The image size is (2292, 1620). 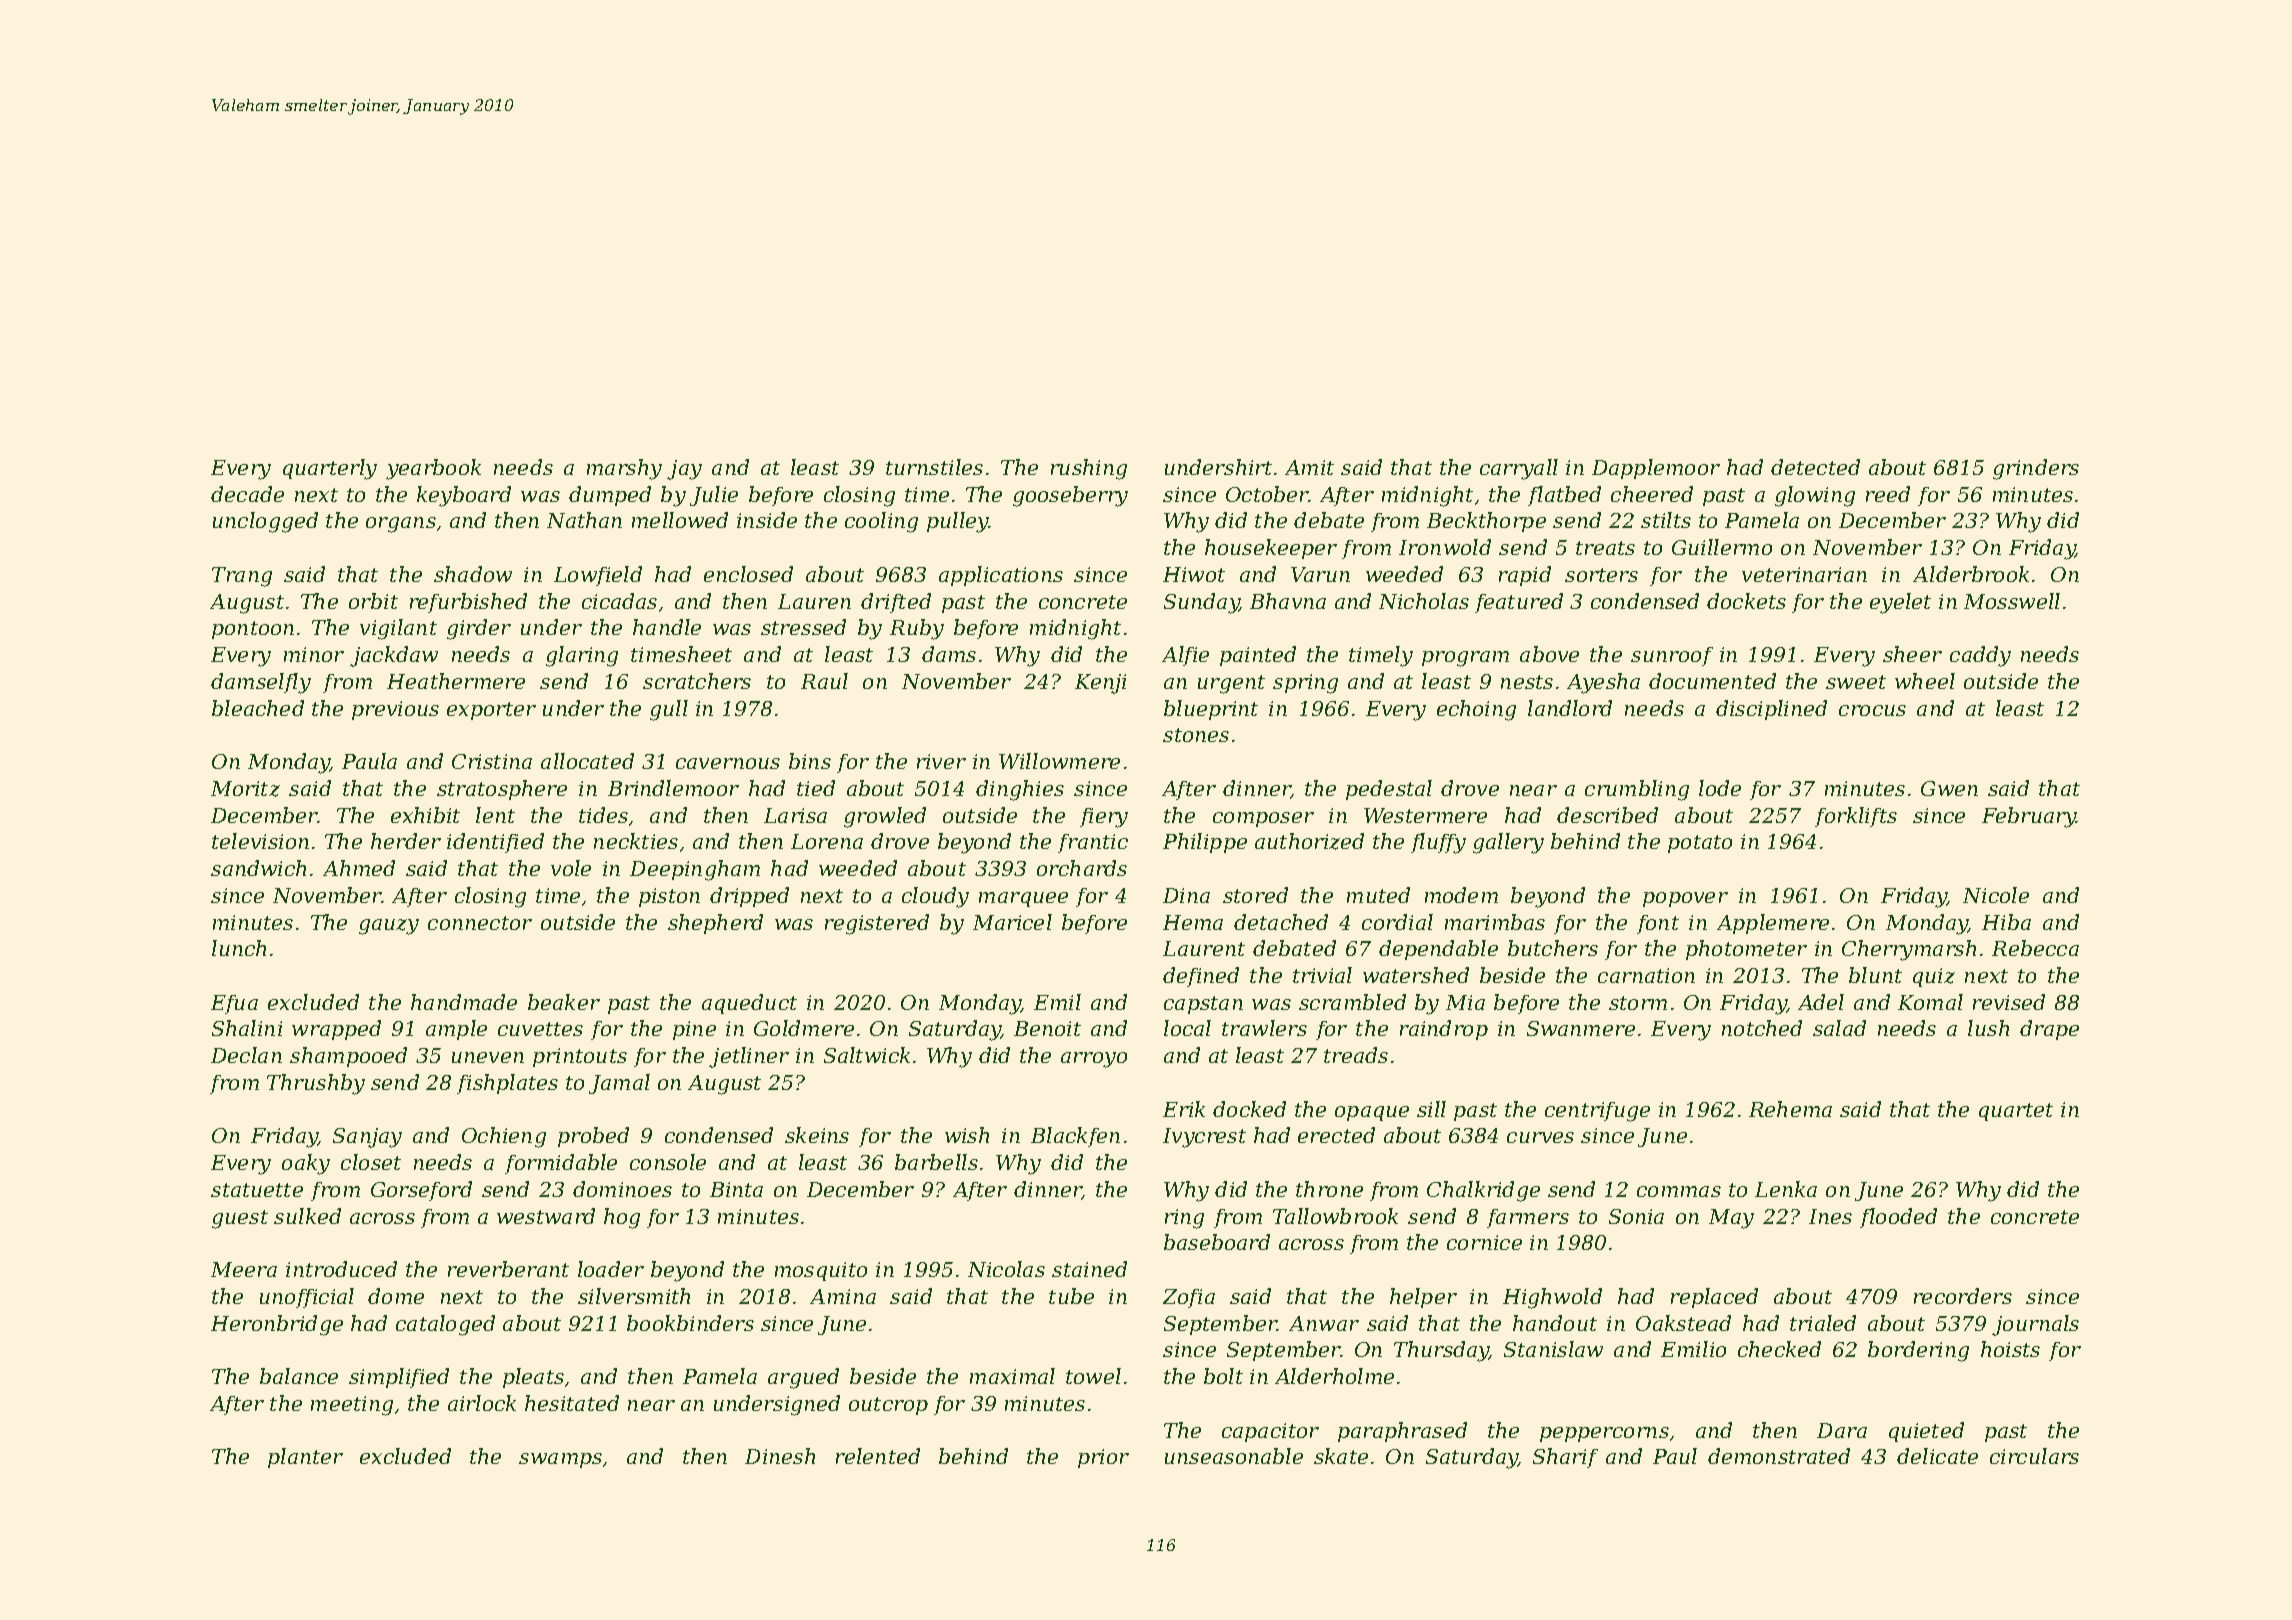 What do you see at coordinates (1012, 922) in the page?
I see `Maricel` at bounding box center [1012, 922].
